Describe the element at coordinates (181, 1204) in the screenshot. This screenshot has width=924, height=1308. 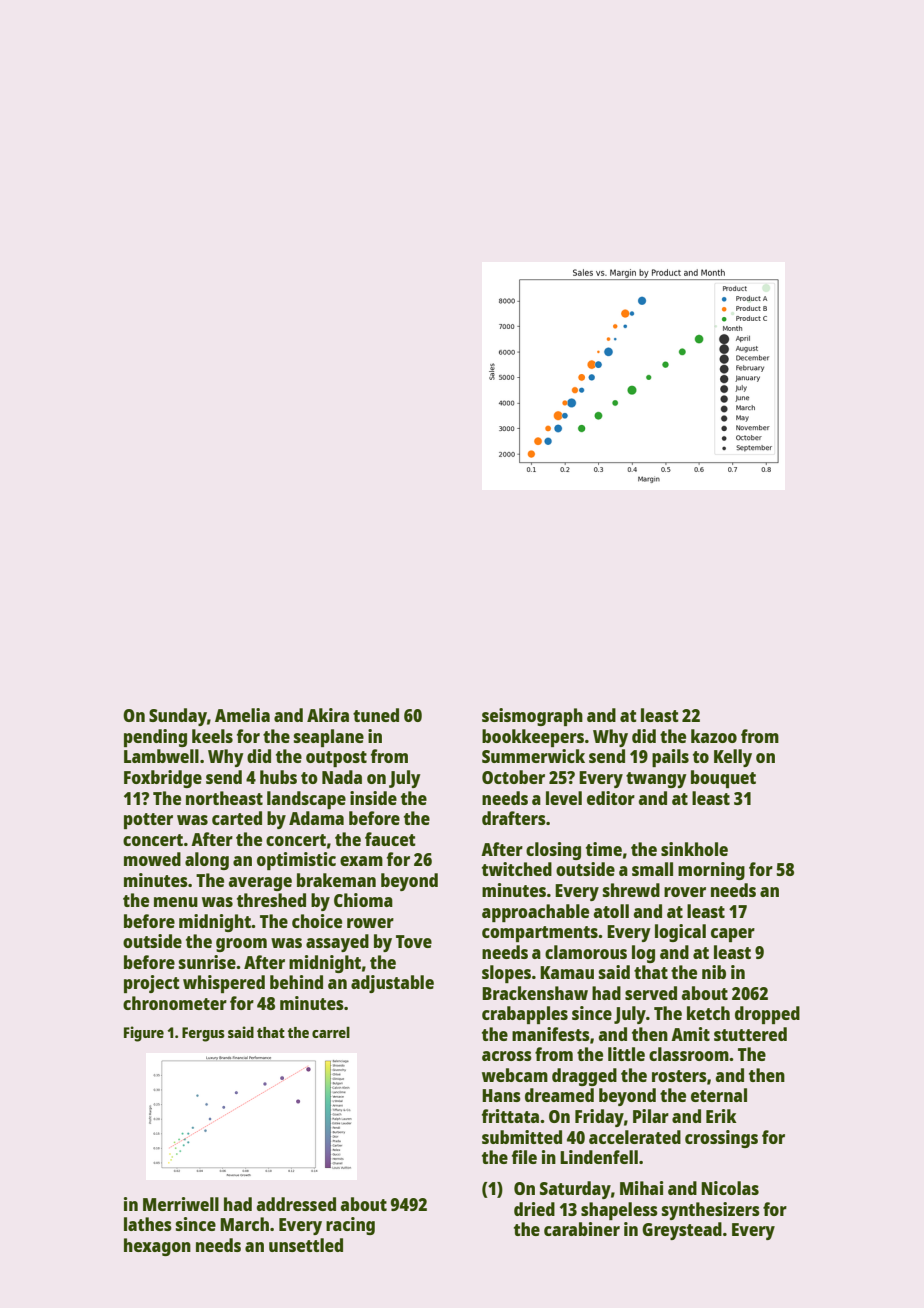
I see `Merriwell` at that location.
